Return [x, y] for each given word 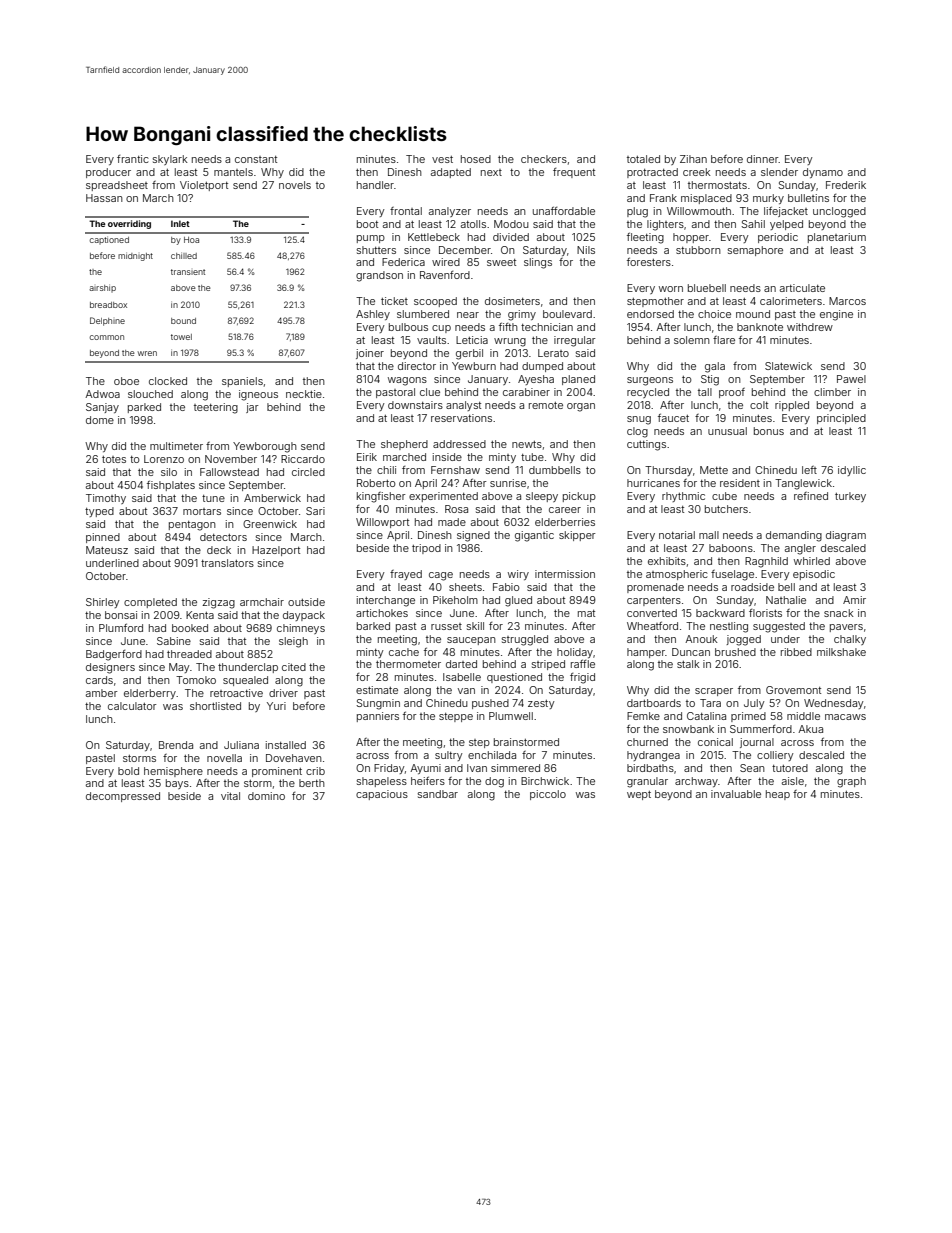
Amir [854, 600]
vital [230, 796]
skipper [577, 536]
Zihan [693, 159]
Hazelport [276, 551]
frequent [574, 173]
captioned [109, 241]
